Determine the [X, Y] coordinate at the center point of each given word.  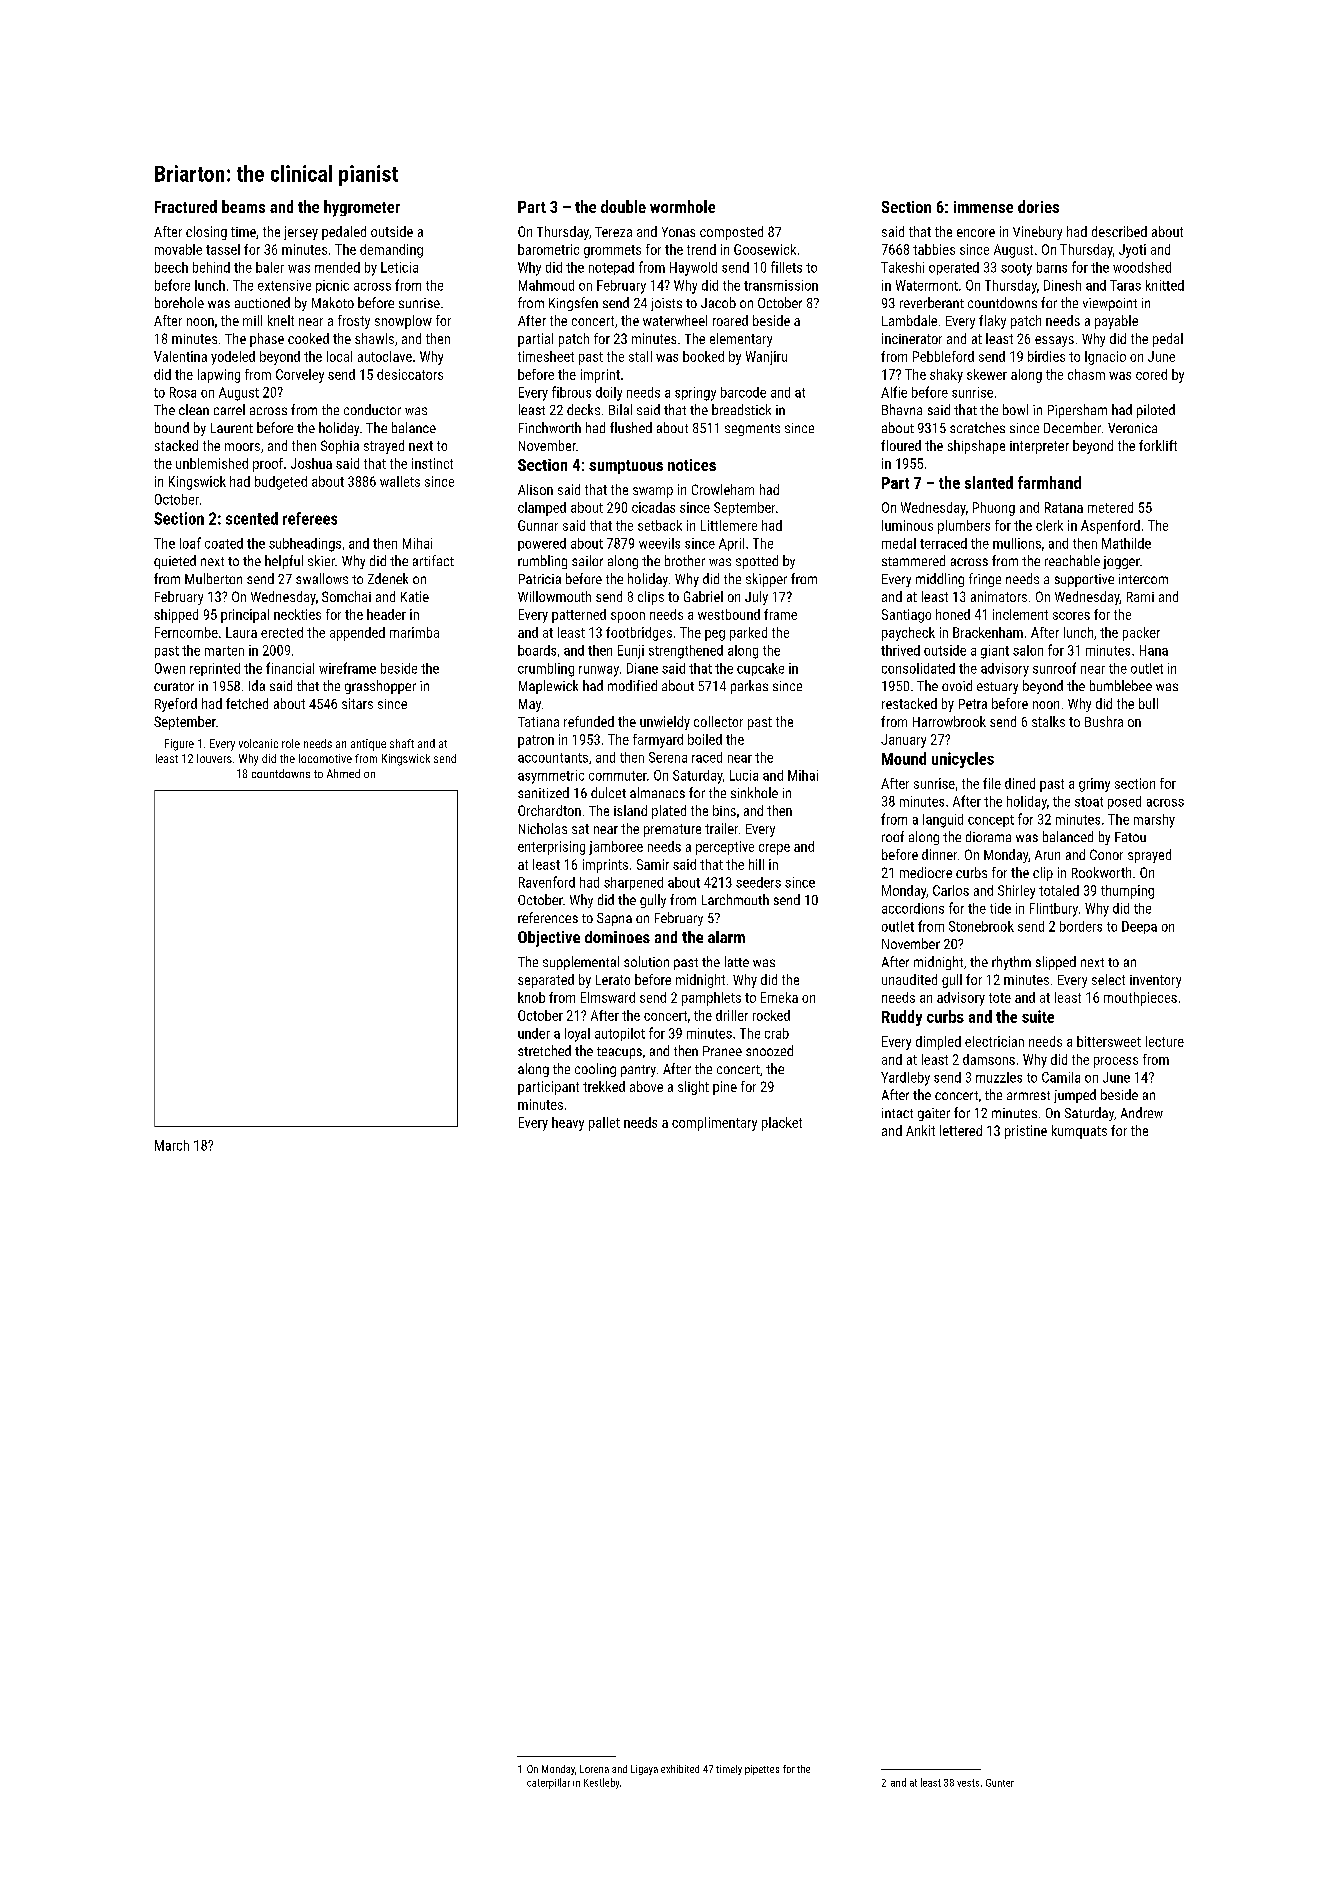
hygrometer [362, 208]
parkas [749, 687]
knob [531, 997]
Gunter [1000, 1783]
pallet [604, 1124]
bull [1148, 703]
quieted [175, 562]
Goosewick [765, 249]
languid [943, 821]
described [1119, 231]
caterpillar [548, 1783]
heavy [568, 1124]
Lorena [594, 1769]
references [548, 917]
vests [968, 1783]
